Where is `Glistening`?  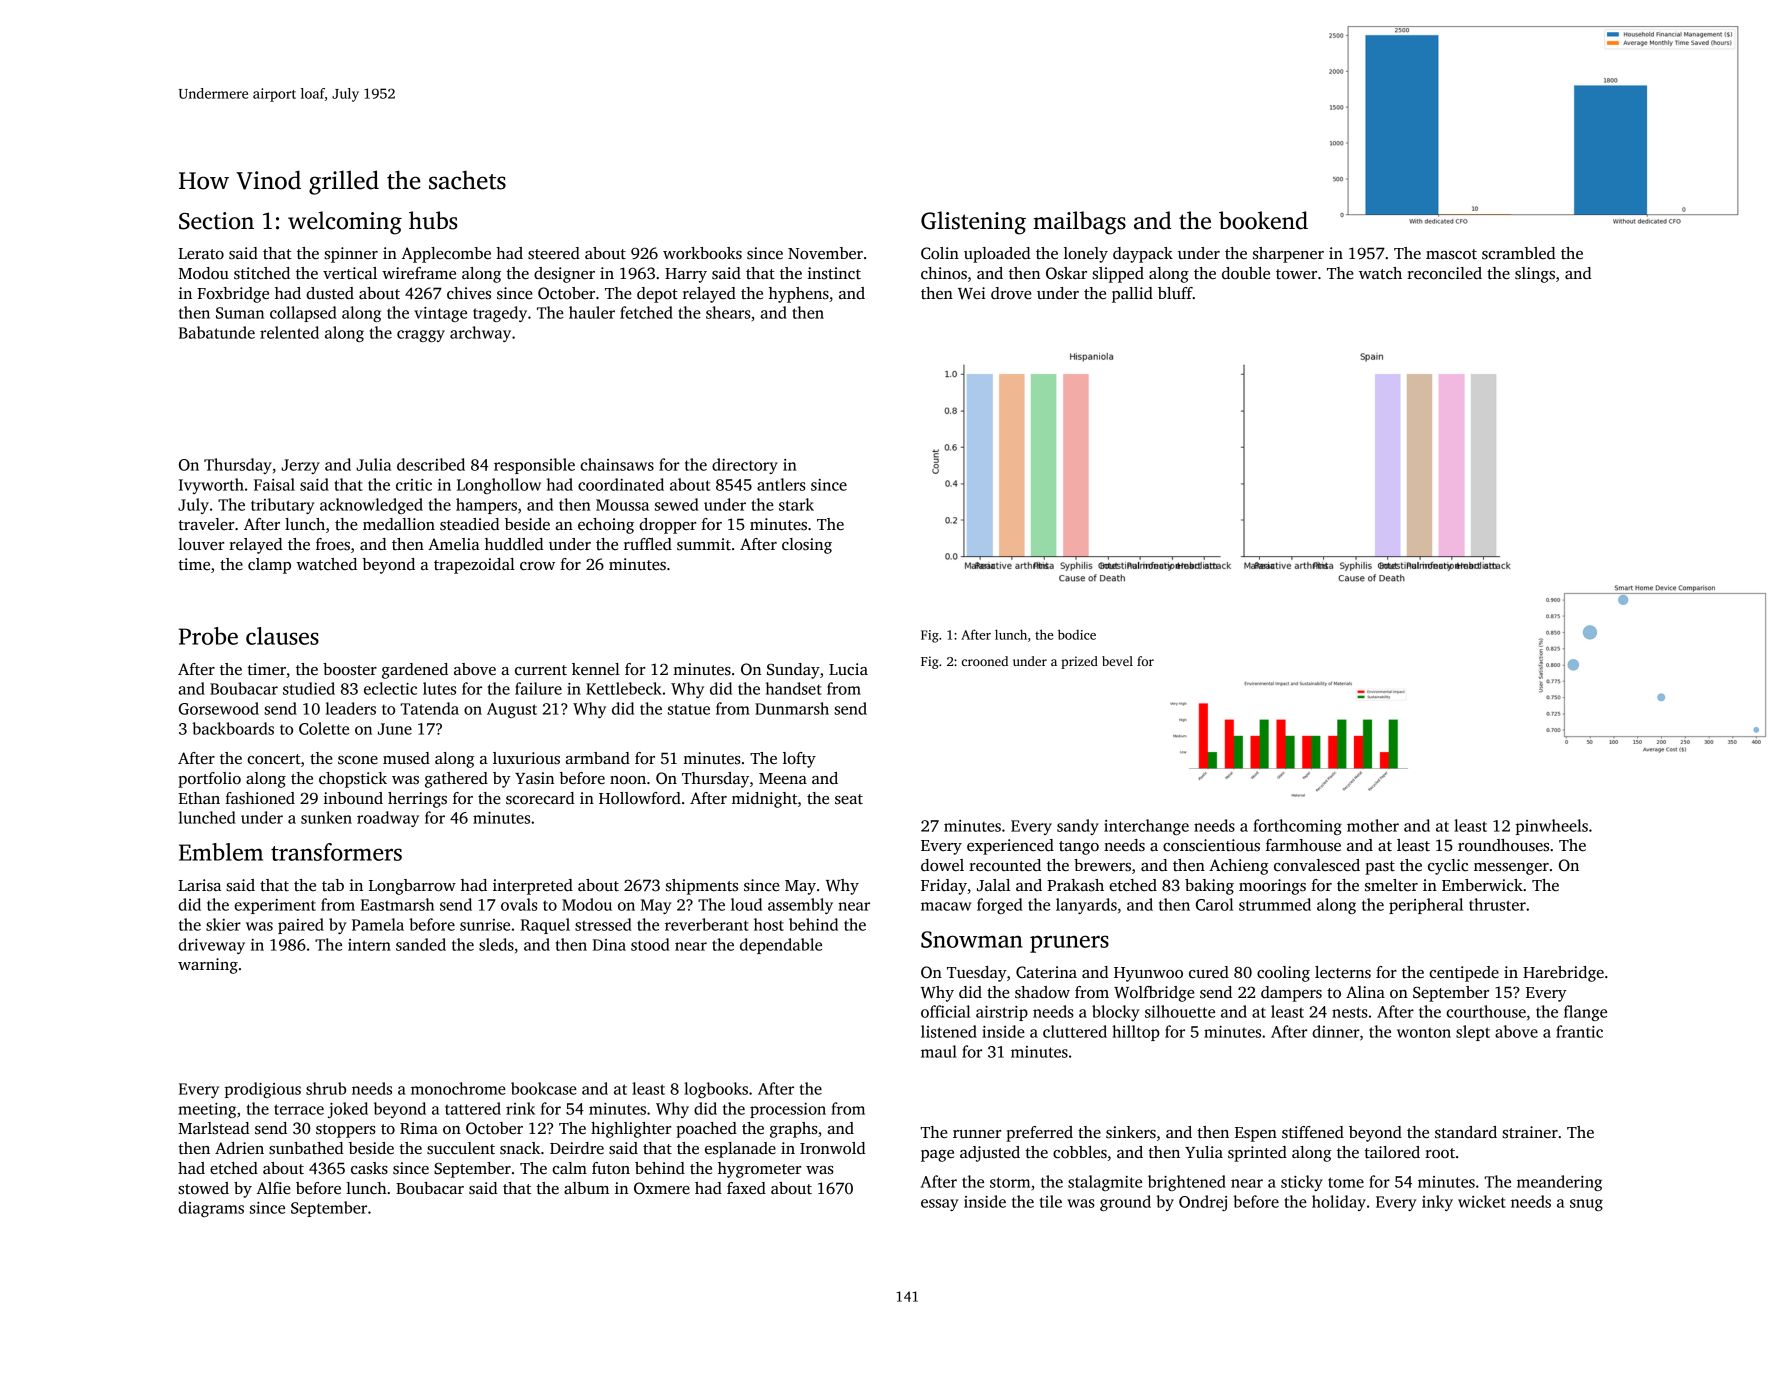 Glistening is located at coordinates (973, 223).
